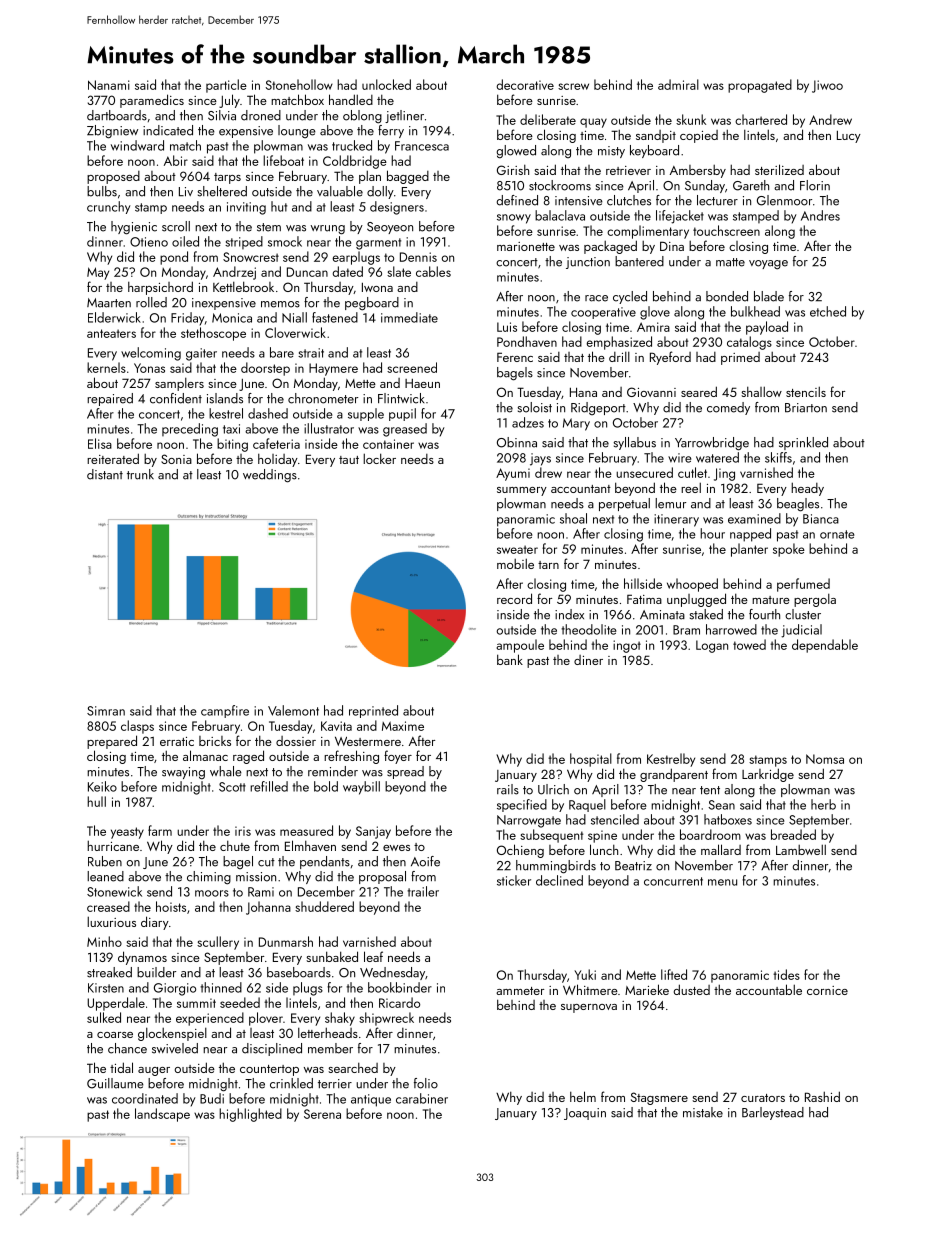  I want to click on Florin, so click(815, 185).
